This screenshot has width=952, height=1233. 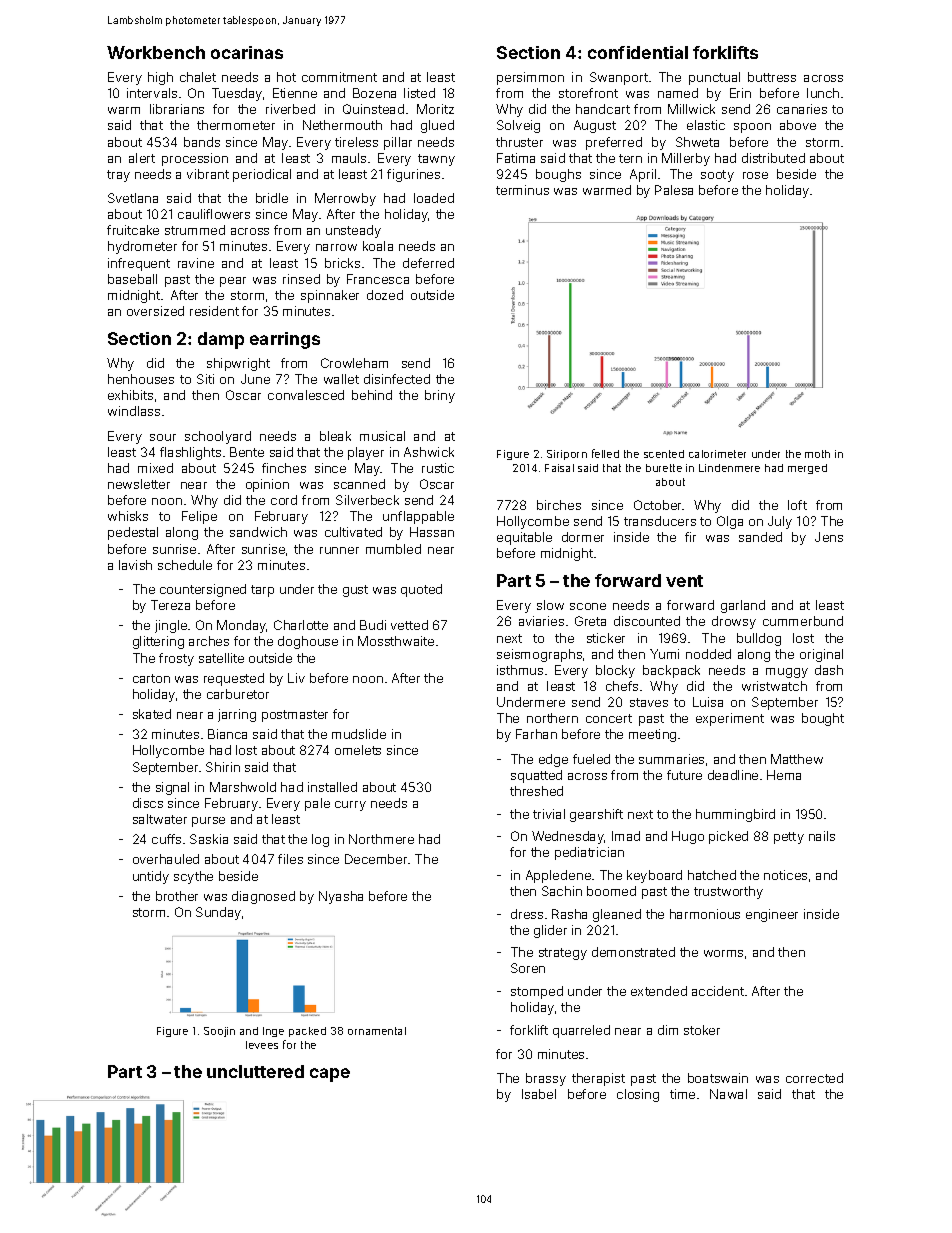 I want to click on periodical, so click(x=262, y=175).
